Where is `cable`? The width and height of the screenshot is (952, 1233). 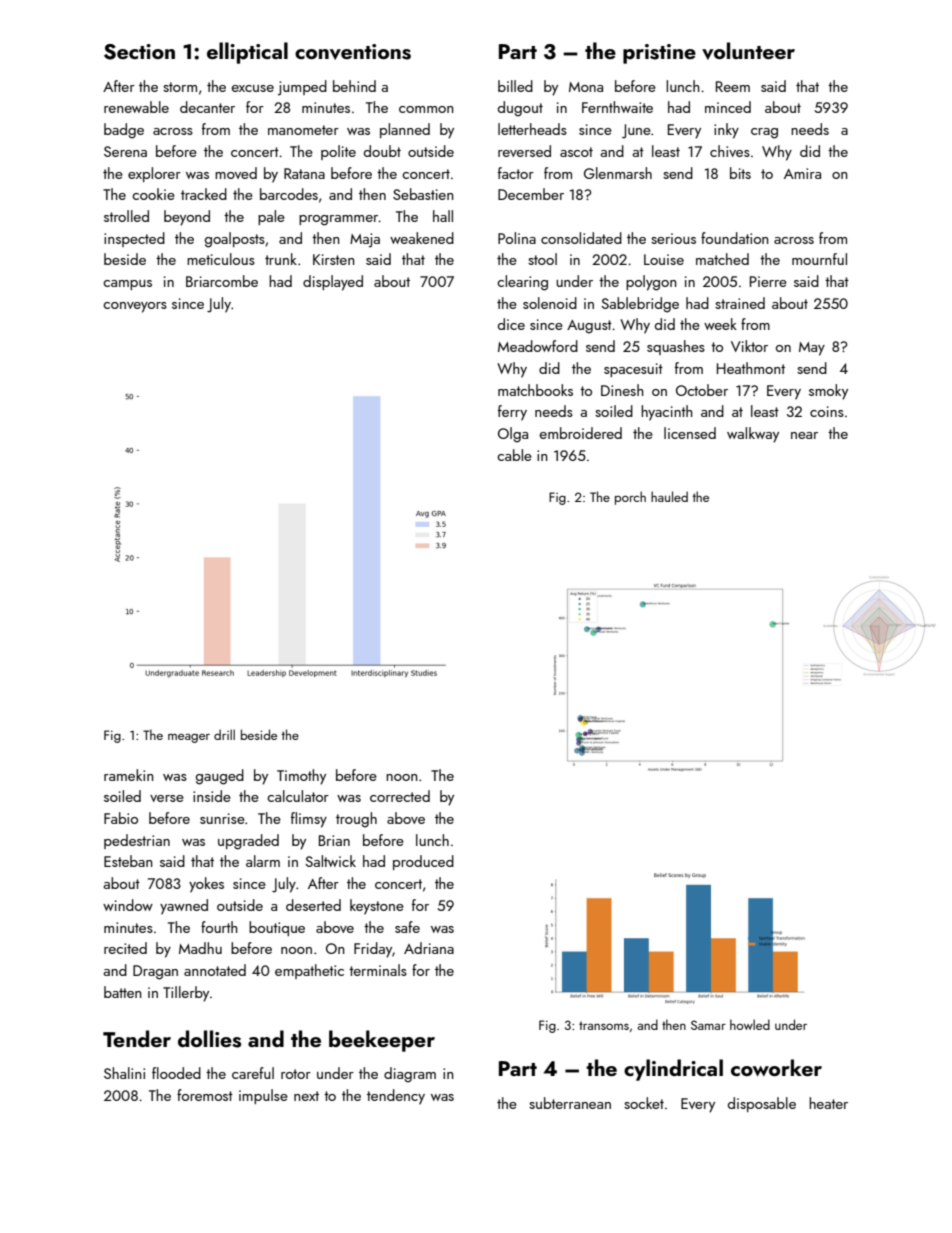
cable is located at coordinates (514, 455).
